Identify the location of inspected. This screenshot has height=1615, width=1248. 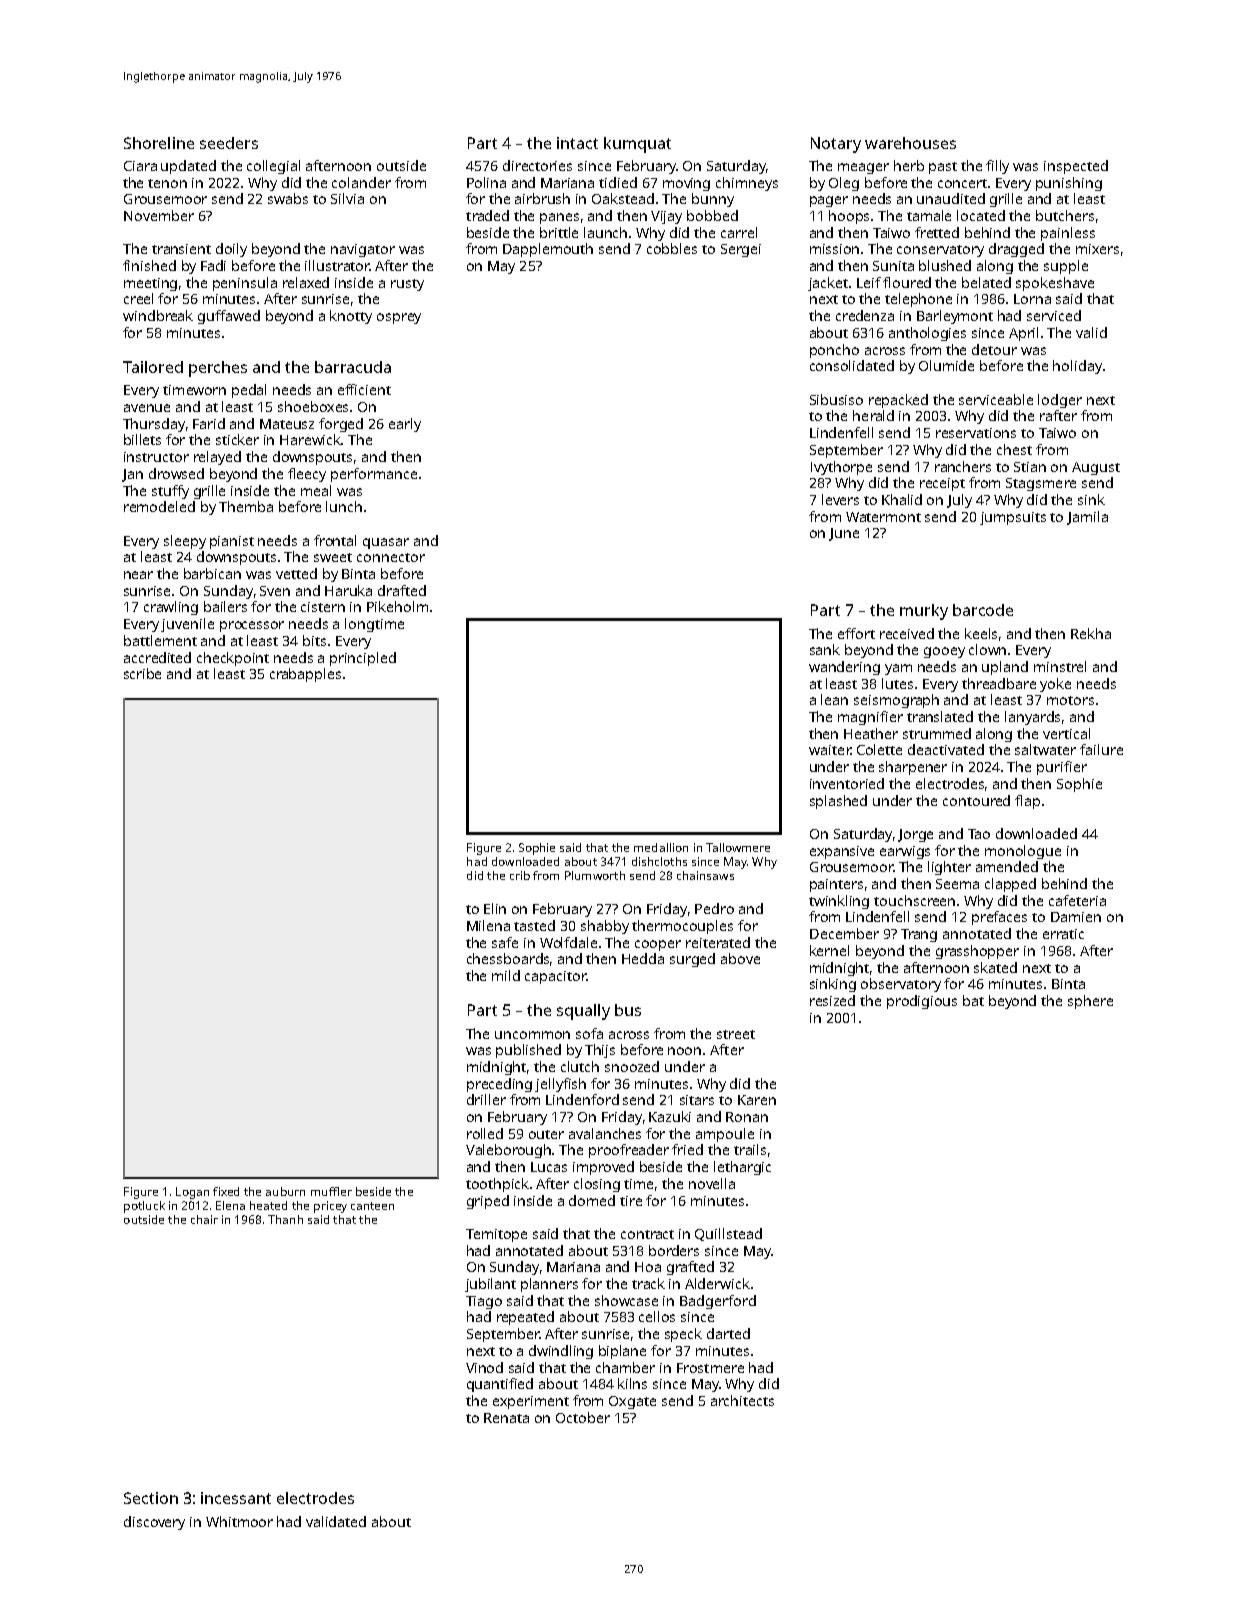
(1076, 167).
